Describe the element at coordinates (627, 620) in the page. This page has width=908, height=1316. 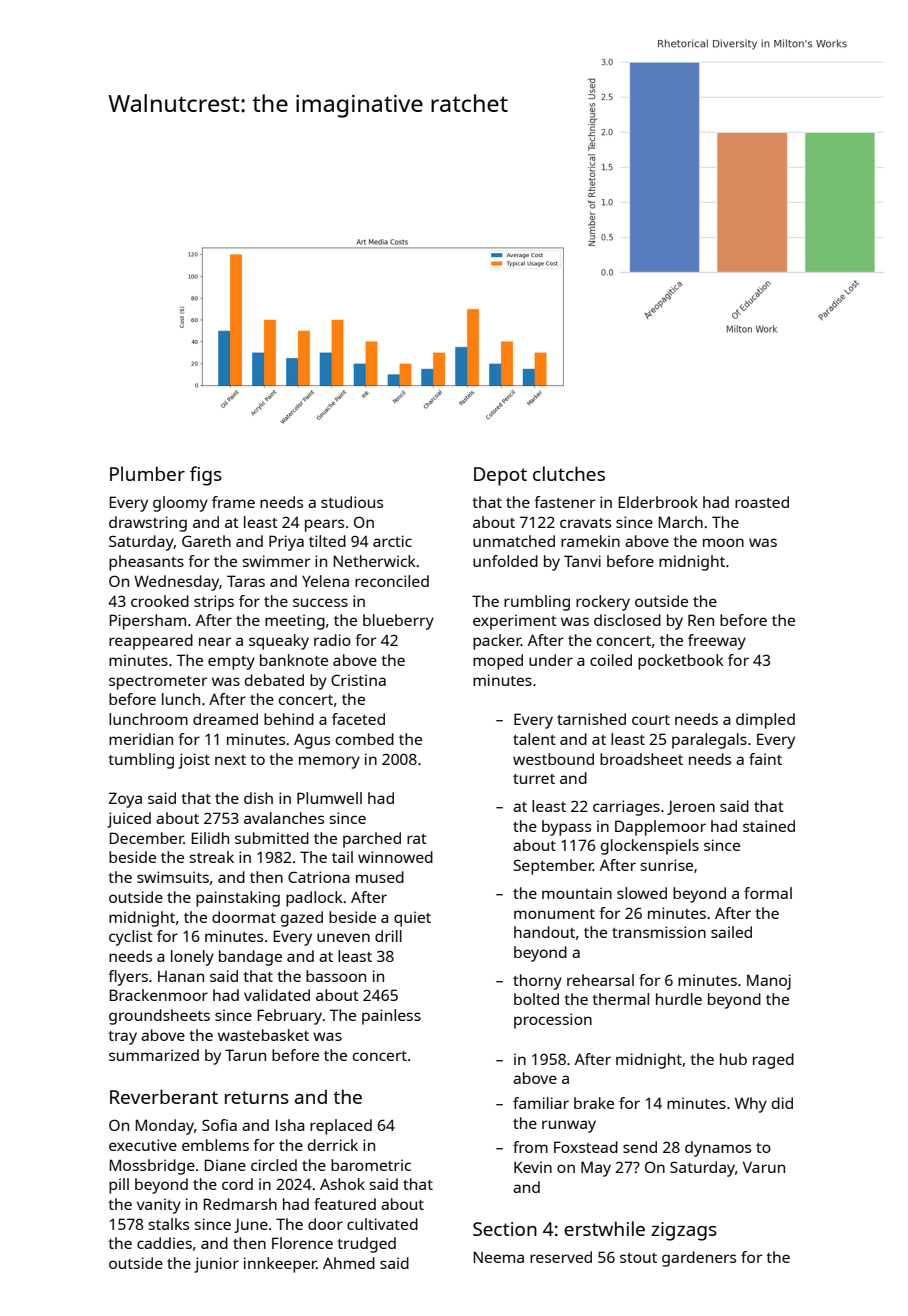
I see `disclosed` at that location.
